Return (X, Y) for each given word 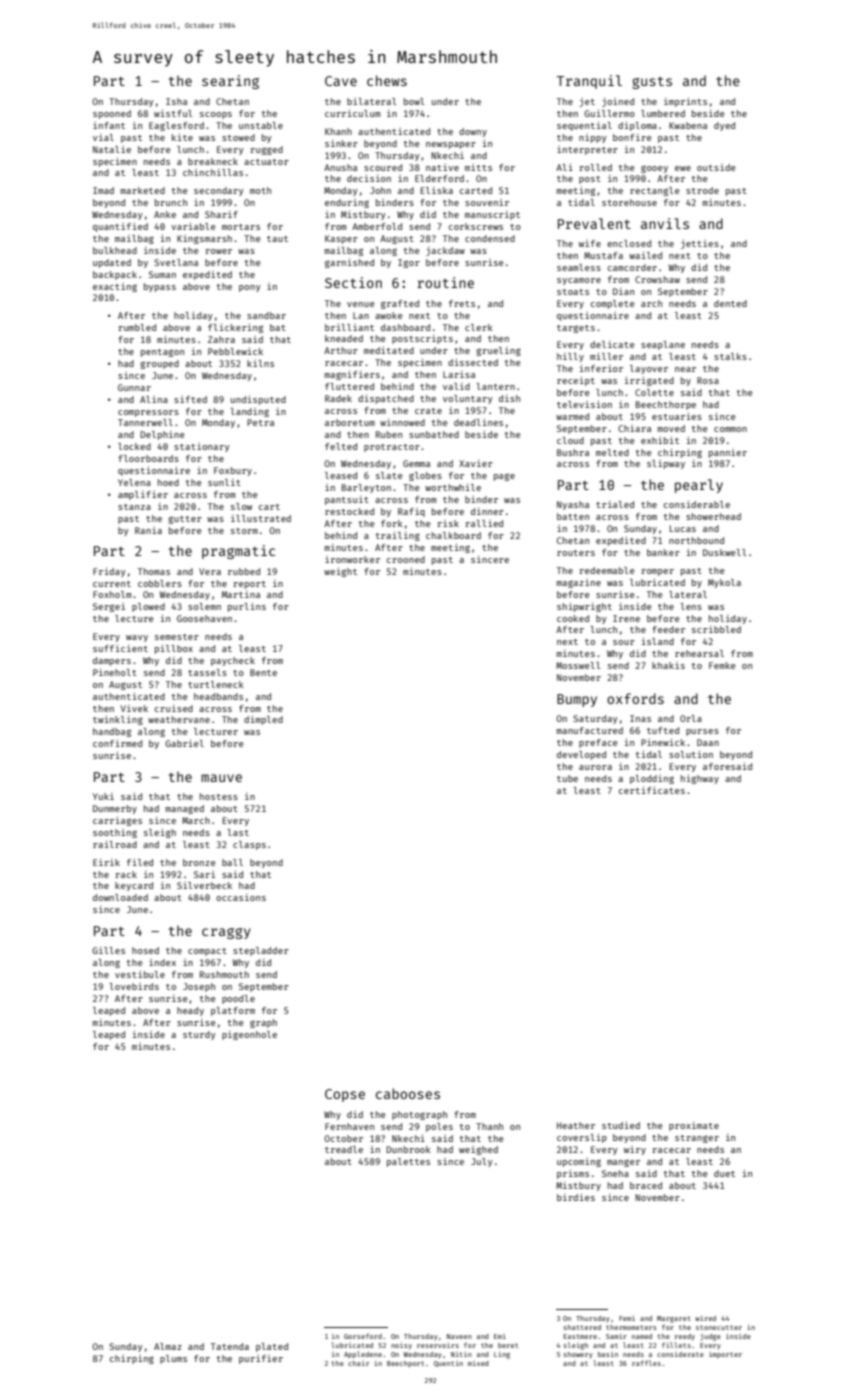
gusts (652, 83)
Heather (576, 1125)
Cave (341, 81)
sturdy (199, 1035)
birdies (576, 1197)
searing (230, 82)
